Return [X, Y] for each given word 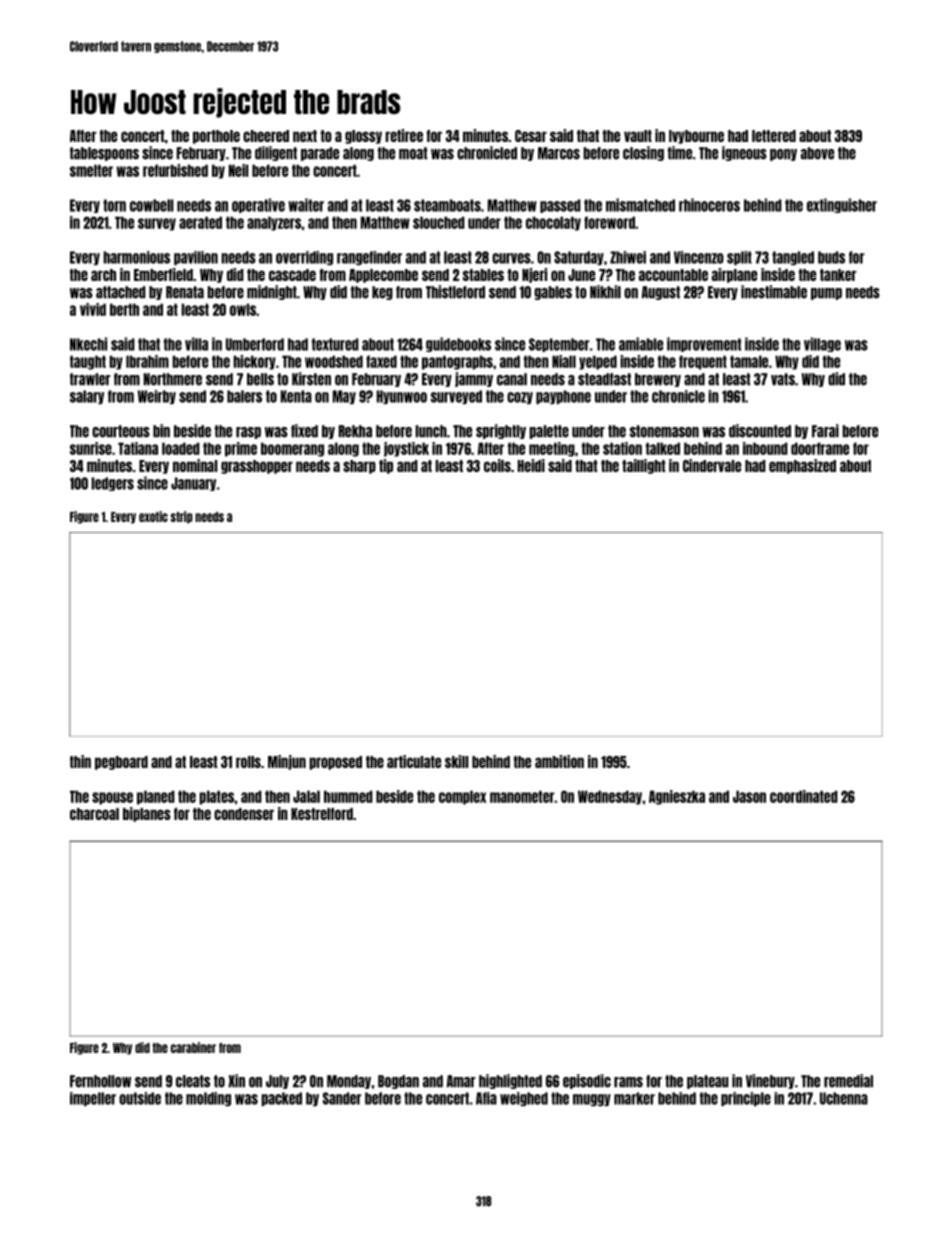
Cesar [531, 136]
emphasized [802, 466]
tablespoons [104, 154]
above [817, 153]
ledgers [112, 484]
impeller [93, 1099]
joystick [406, 449]
